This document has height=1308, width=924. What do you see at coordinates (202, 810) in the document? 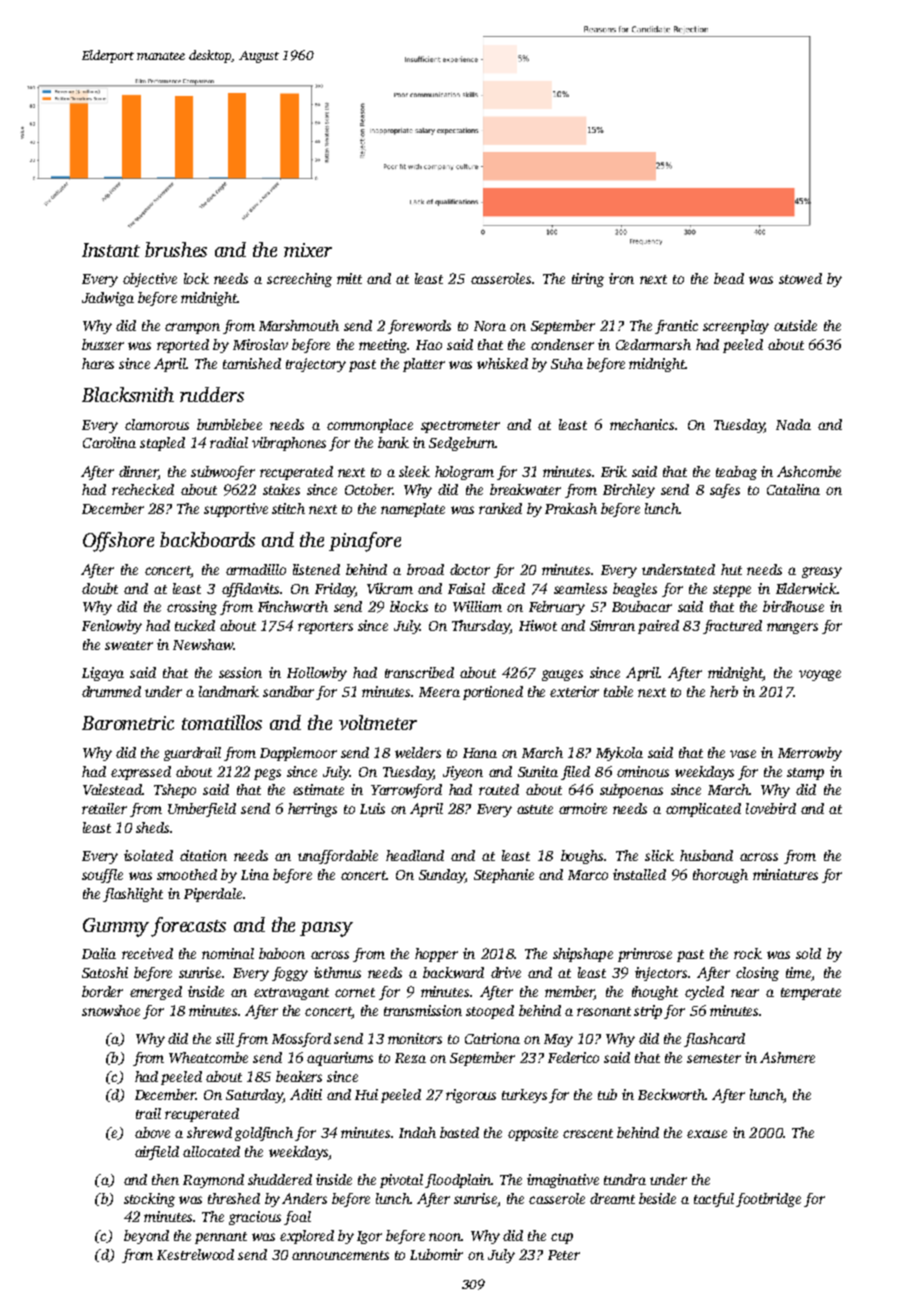
I see `Umberfield` at bounding box center [202, 810].
